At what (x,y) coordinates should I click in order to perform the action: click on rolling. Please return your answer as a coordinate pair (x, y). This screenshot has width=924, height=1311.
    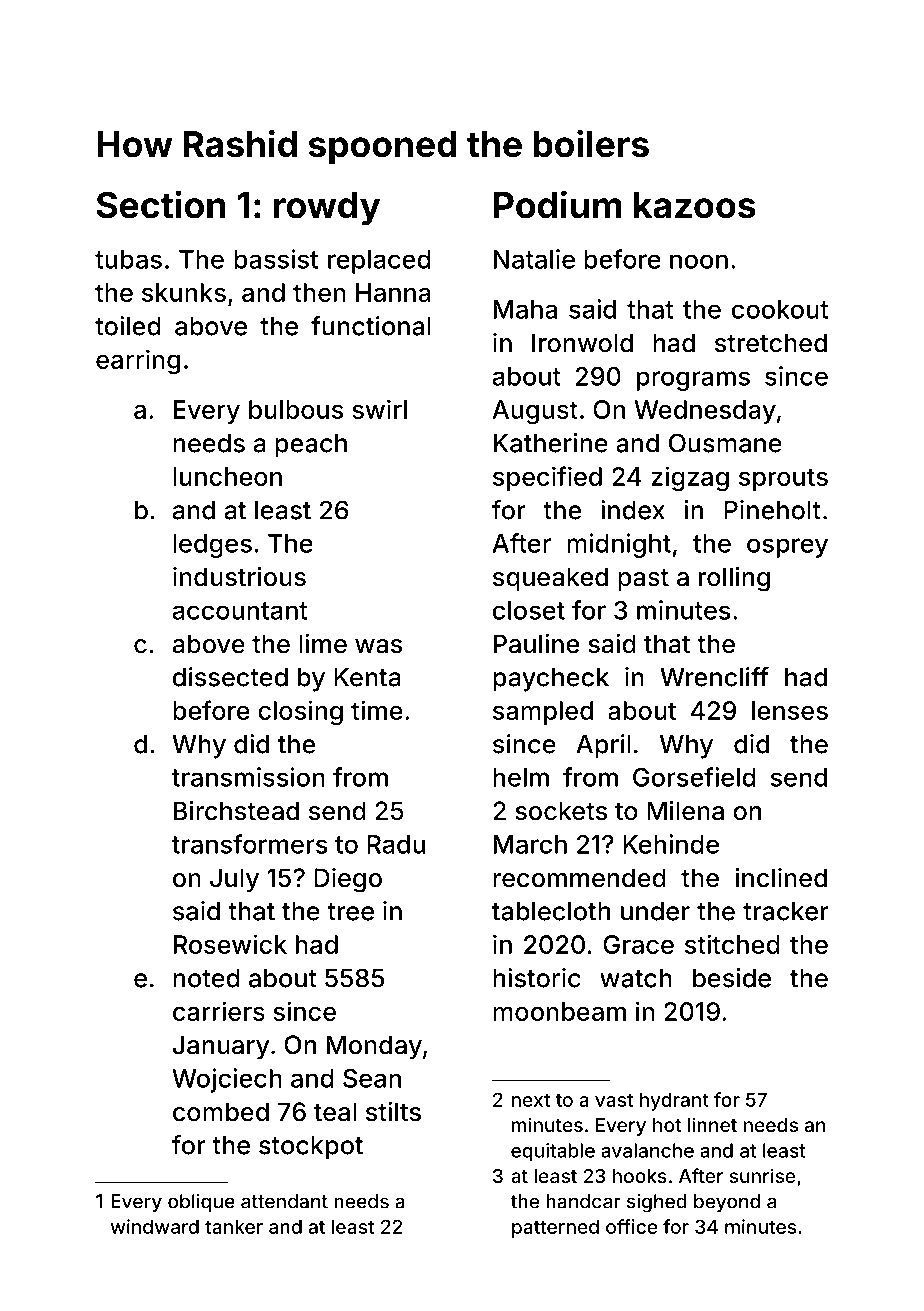
    Looking at the image, I should click on (734, 579).
